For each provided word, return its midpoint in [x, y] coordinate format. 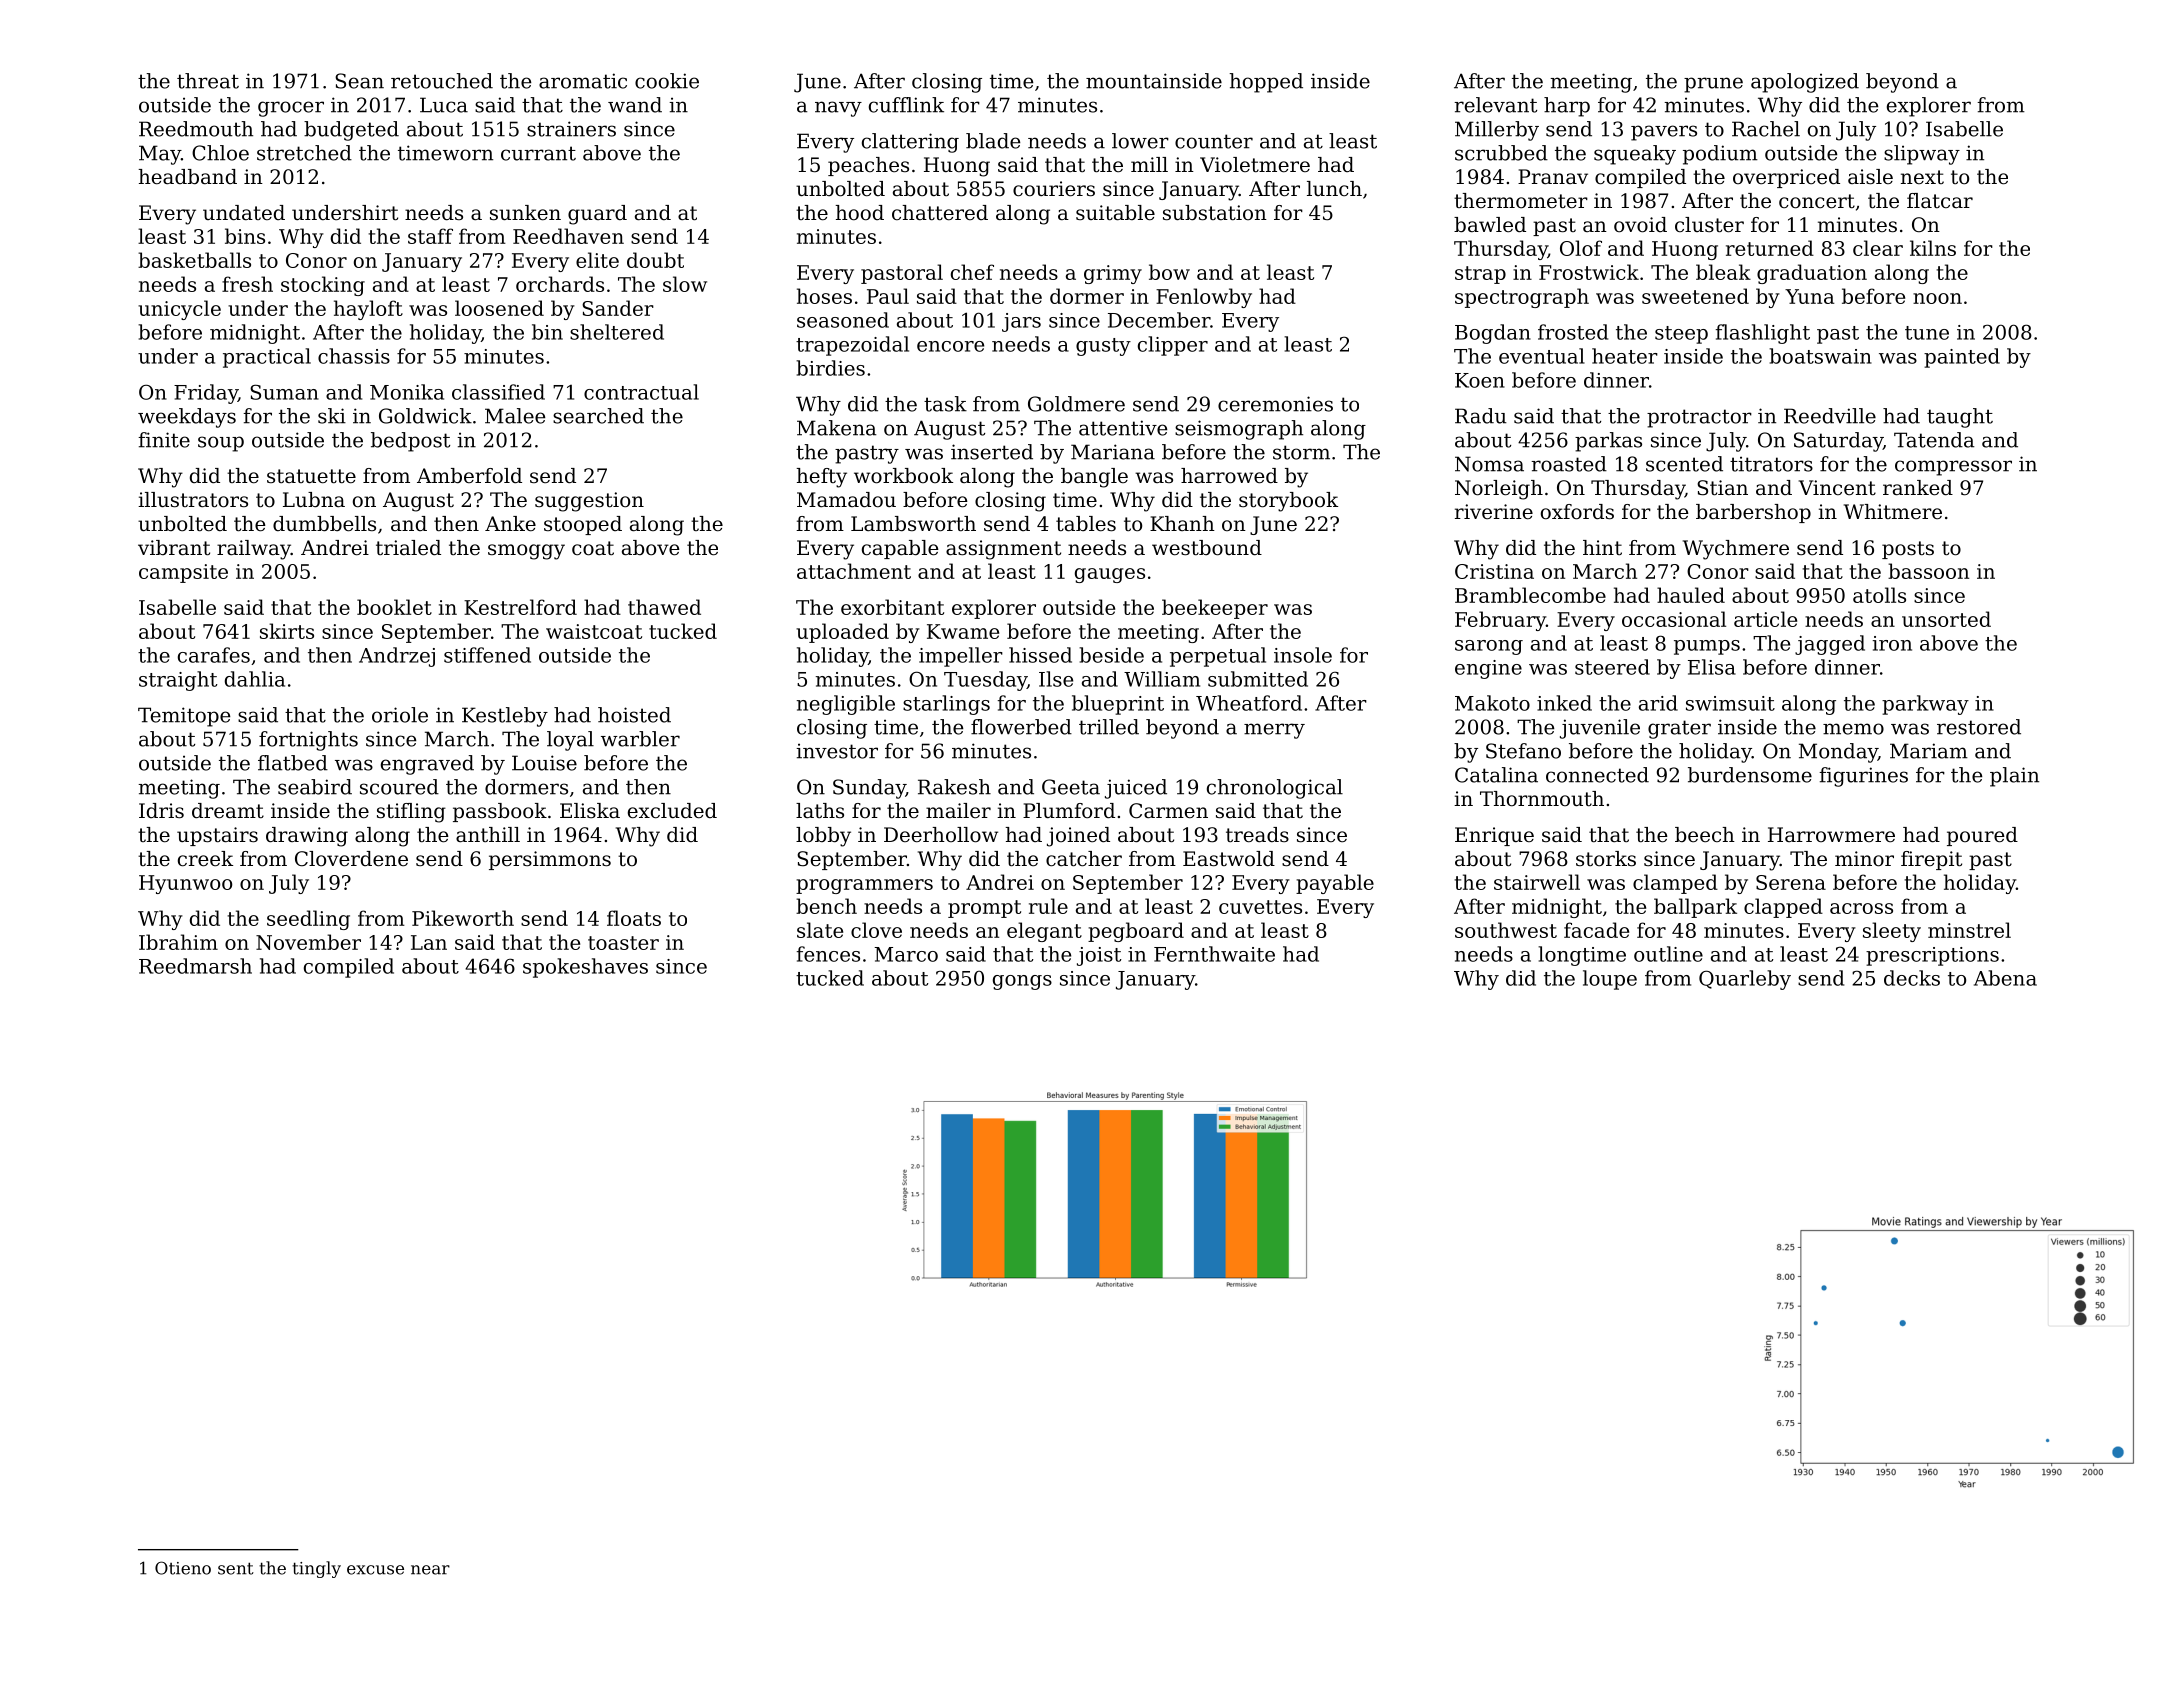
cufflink [906, 105]
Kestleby [505, 717]
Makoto [1492, 703]
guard [597, 215]
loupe [1610, 980]
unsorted [1946, 619]
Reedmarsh [195, 966]
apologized [1805, 83]
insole [1303, 655]
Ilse [1056, 679]
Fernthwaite [1214, 954]
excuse [375, 1570]
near [430, 1570]
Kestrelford [520, 607]
